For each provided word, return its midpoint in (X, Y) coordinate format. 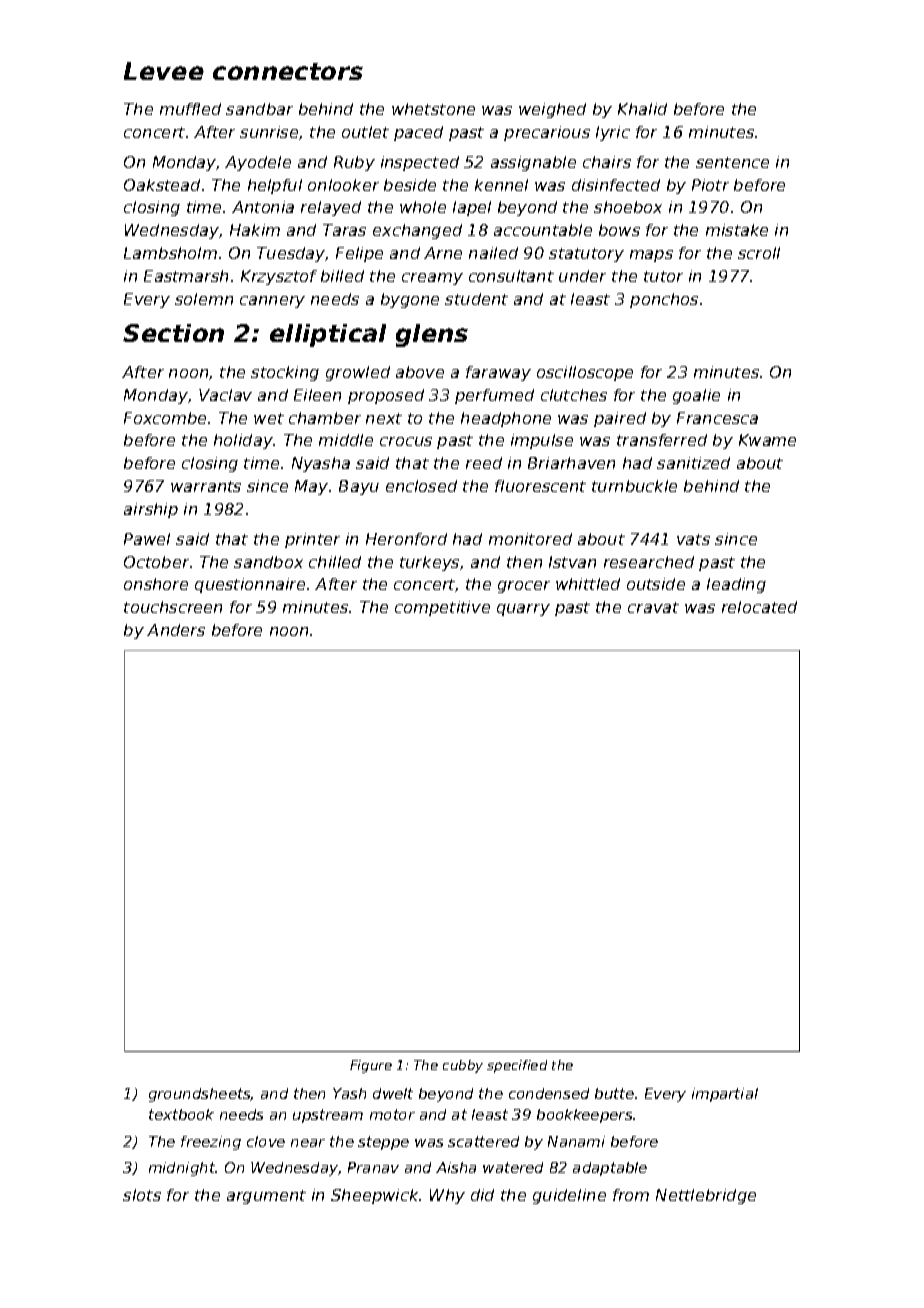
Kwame (767, 440)
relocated (759, 607)
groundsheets (200, 1095)
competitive (442, 608)
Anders (176, 630)
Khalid (642, 109)
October (156, 562)
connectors (288, 71)
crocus (406, 441)
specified (517, 1066)
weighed (552, 110)
